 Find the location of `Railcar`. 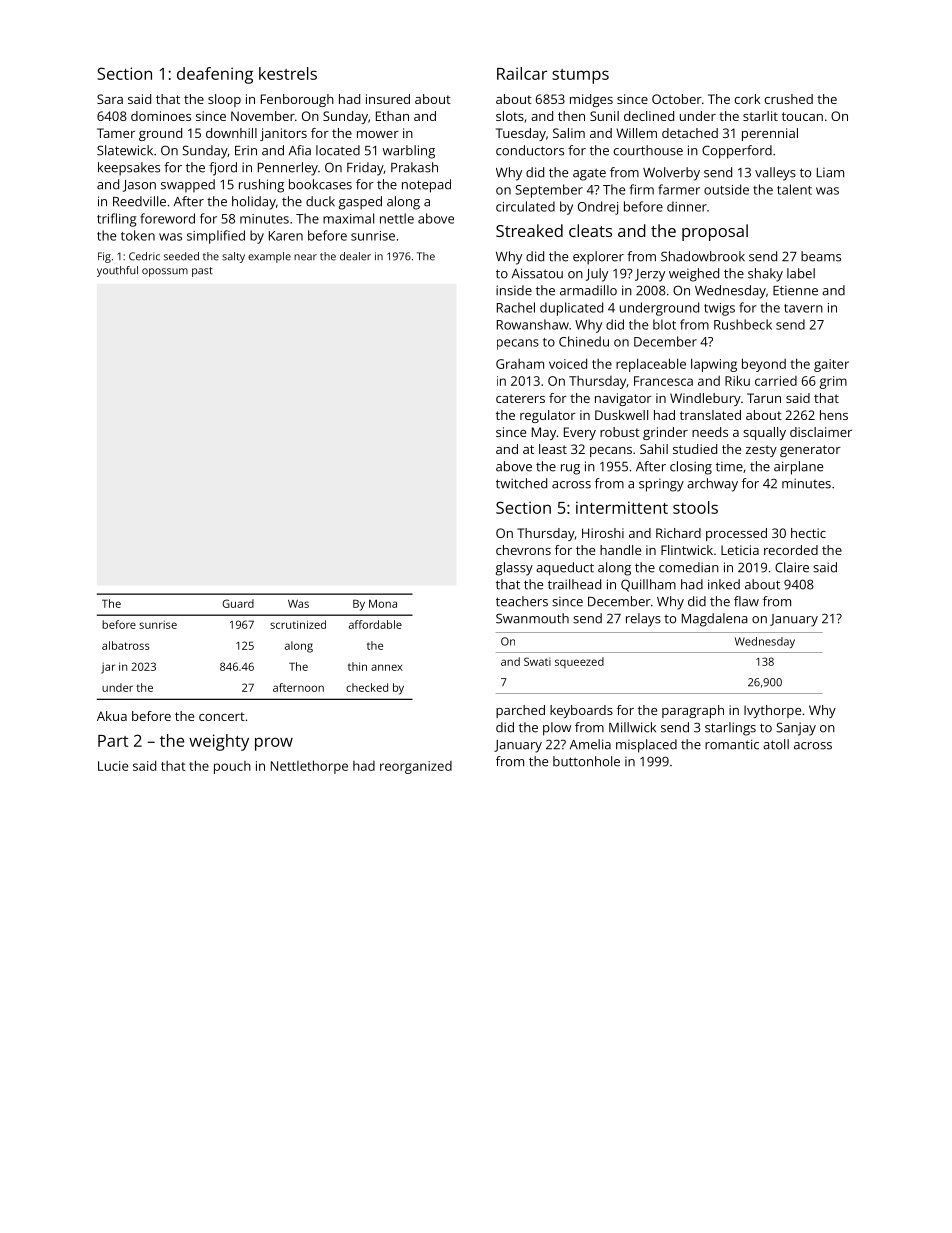

Railcar is located at coordinates (522, 73).
